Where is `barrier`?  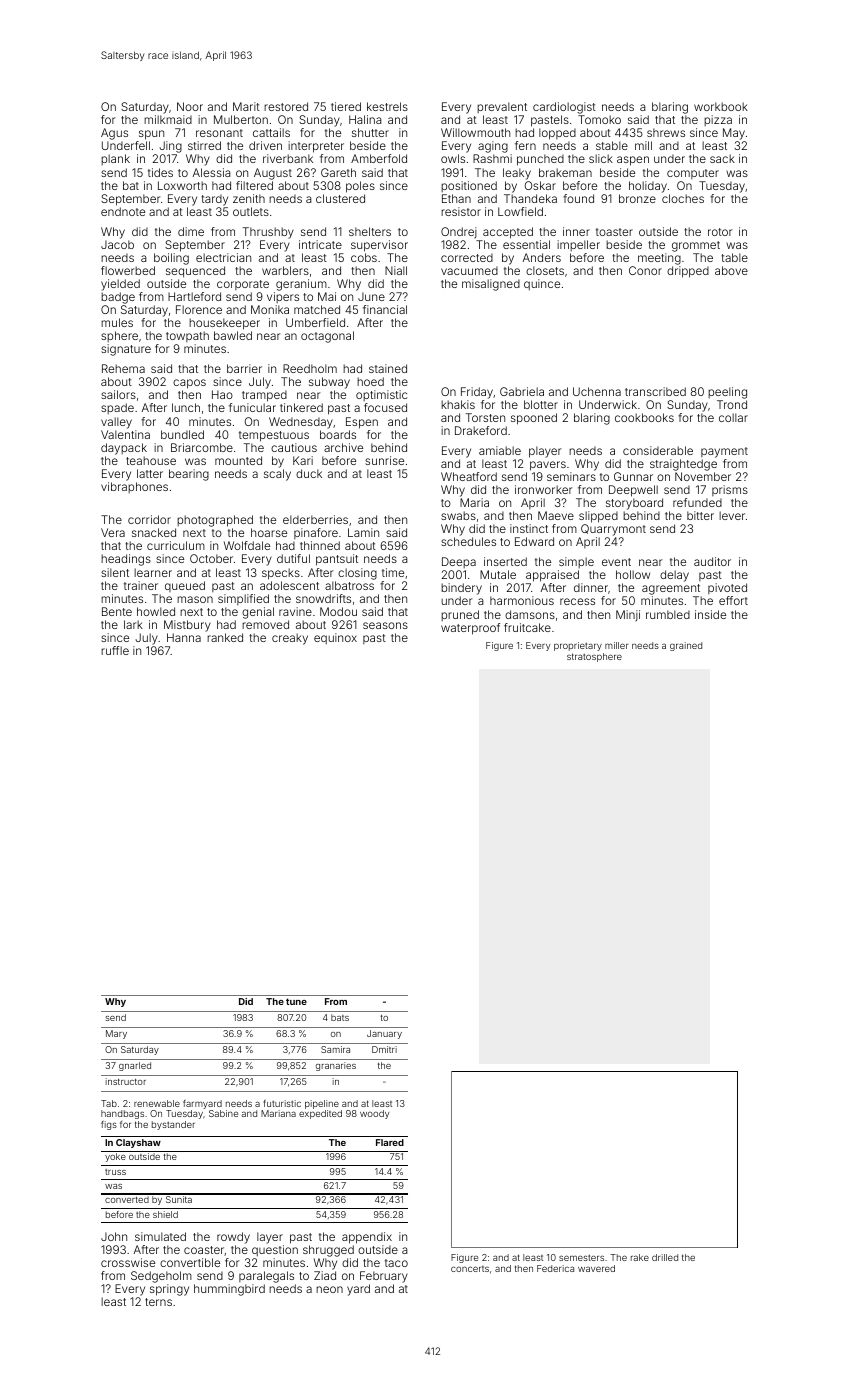
barrier is located at coordinates (244, 368).
